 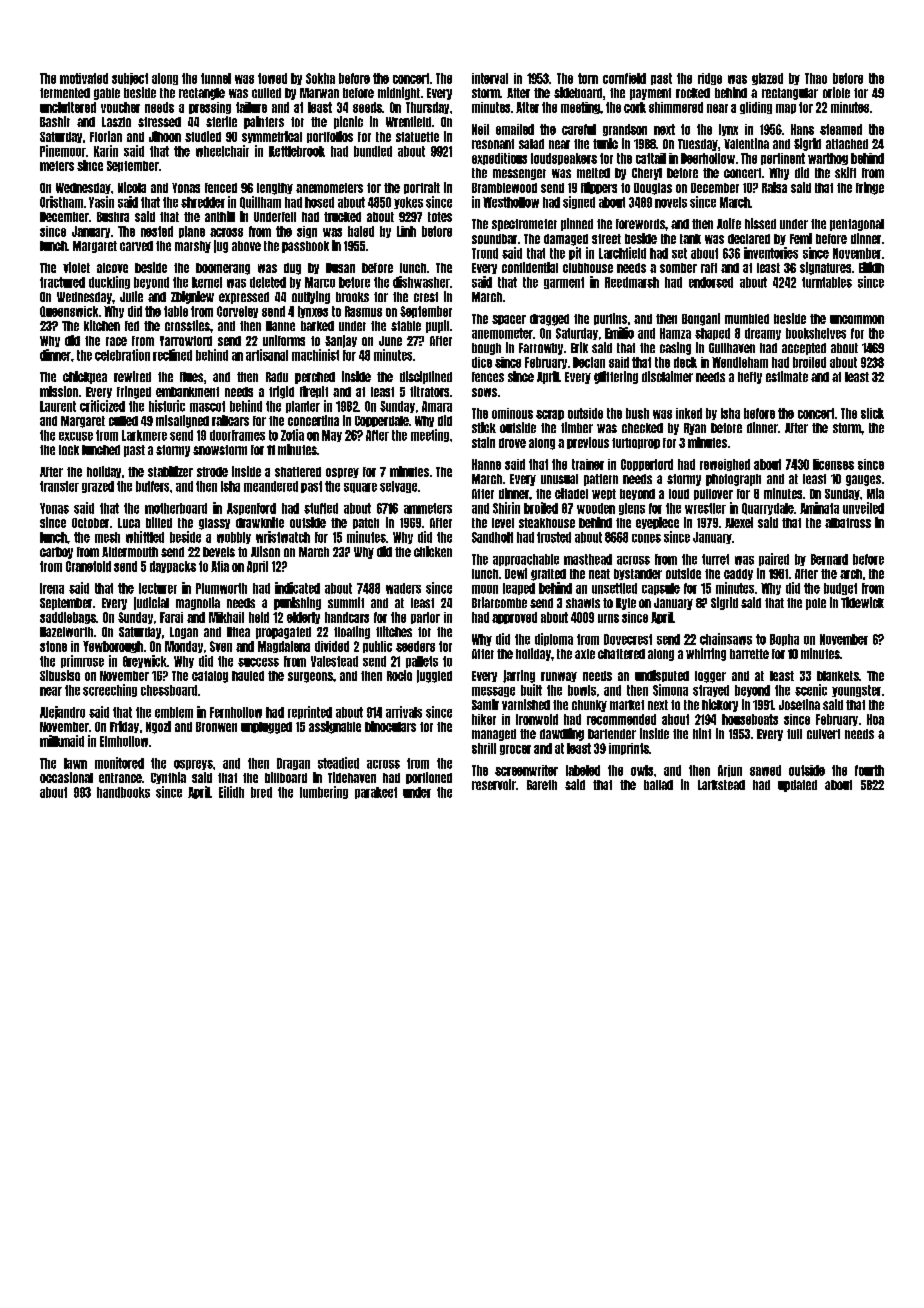 I want to click on indicated, so click(x=297, y=588).
